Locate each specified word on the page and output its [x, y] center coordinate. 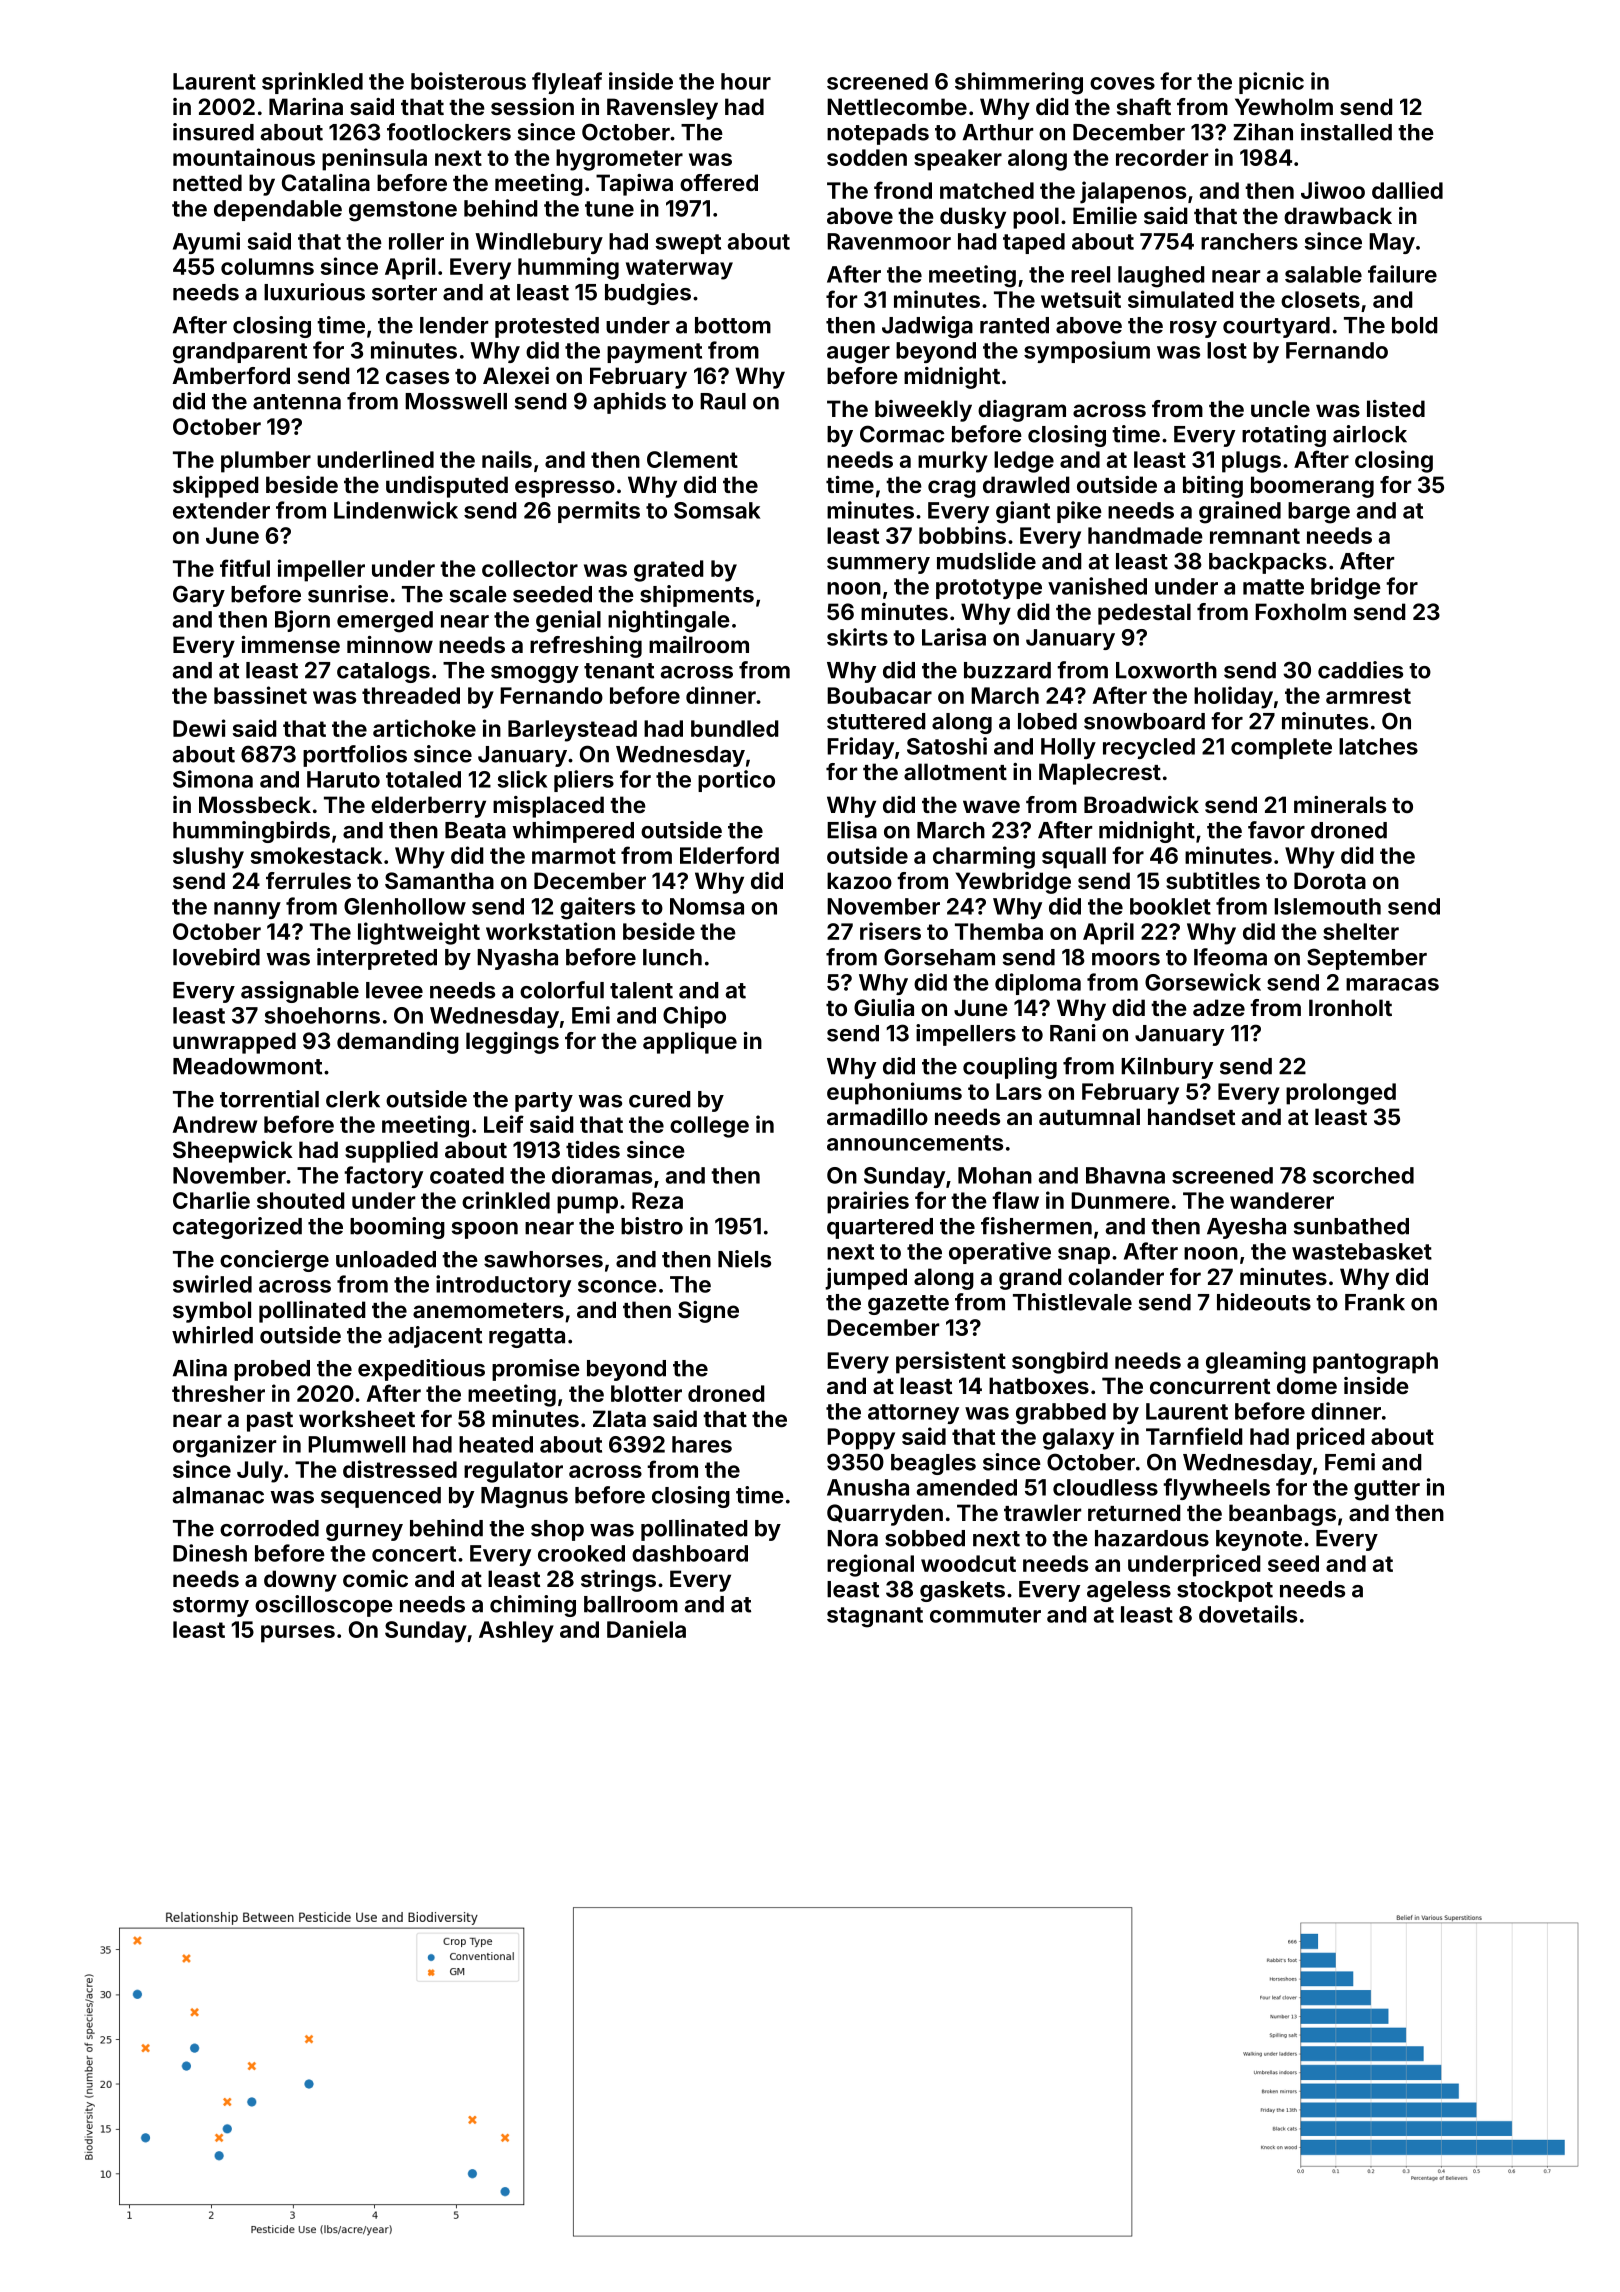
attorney [913, 1414]
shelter [1361, 931]
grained [1240, 512]
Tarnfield [1194, 1436]
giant [1023, 512]
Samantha [439, 880]
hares [702, 1444]
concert [414, 1554]
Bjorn [302, 621]
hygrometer [619, 160]
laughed [1161, 277]
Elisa [852, 830]
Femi [1350, 1462]
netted [207, 182]
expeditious [421, 1370]
